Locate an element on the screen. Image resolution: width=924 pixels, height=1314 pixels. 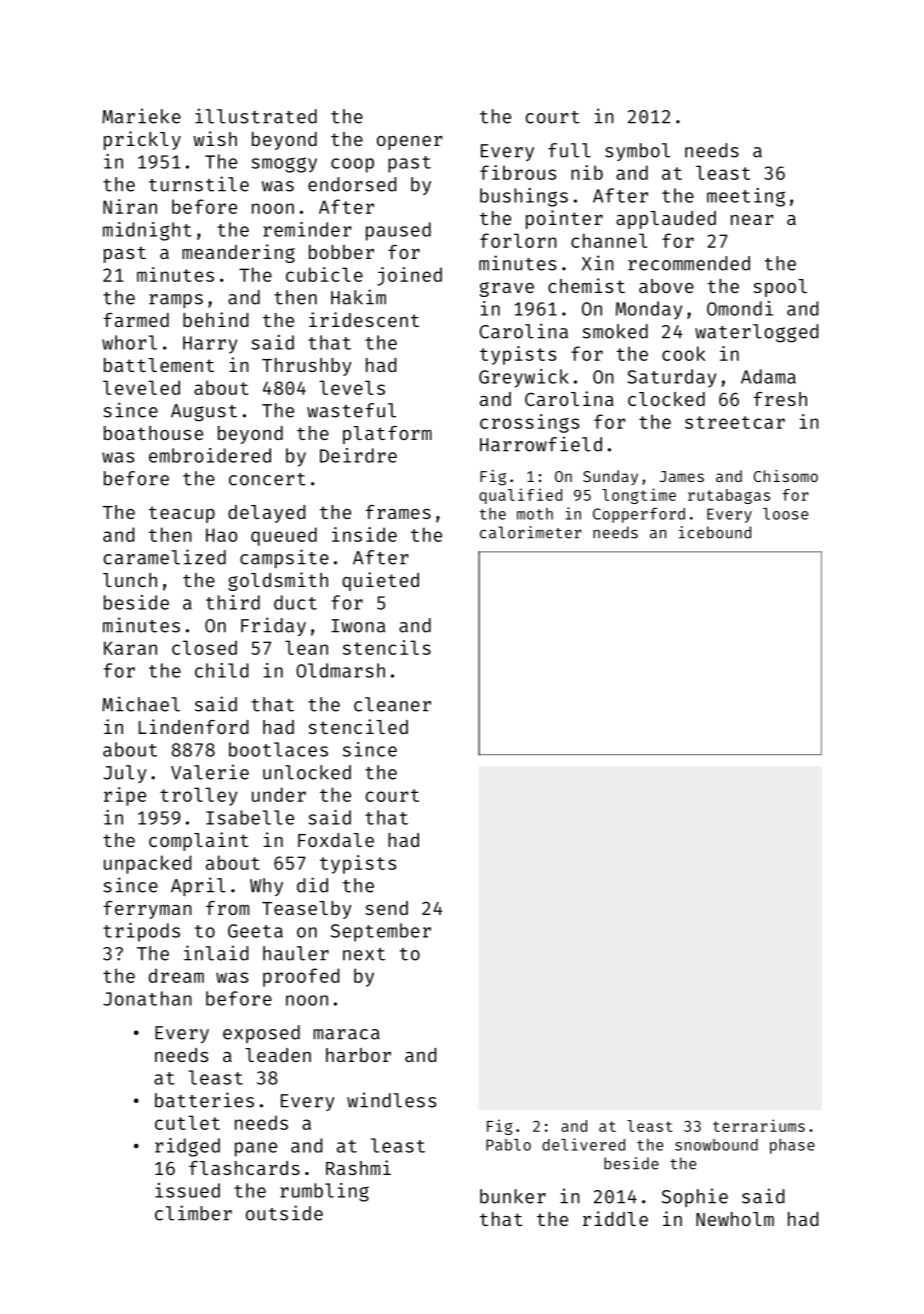
illustrated is located at coordinates (256, 116).
